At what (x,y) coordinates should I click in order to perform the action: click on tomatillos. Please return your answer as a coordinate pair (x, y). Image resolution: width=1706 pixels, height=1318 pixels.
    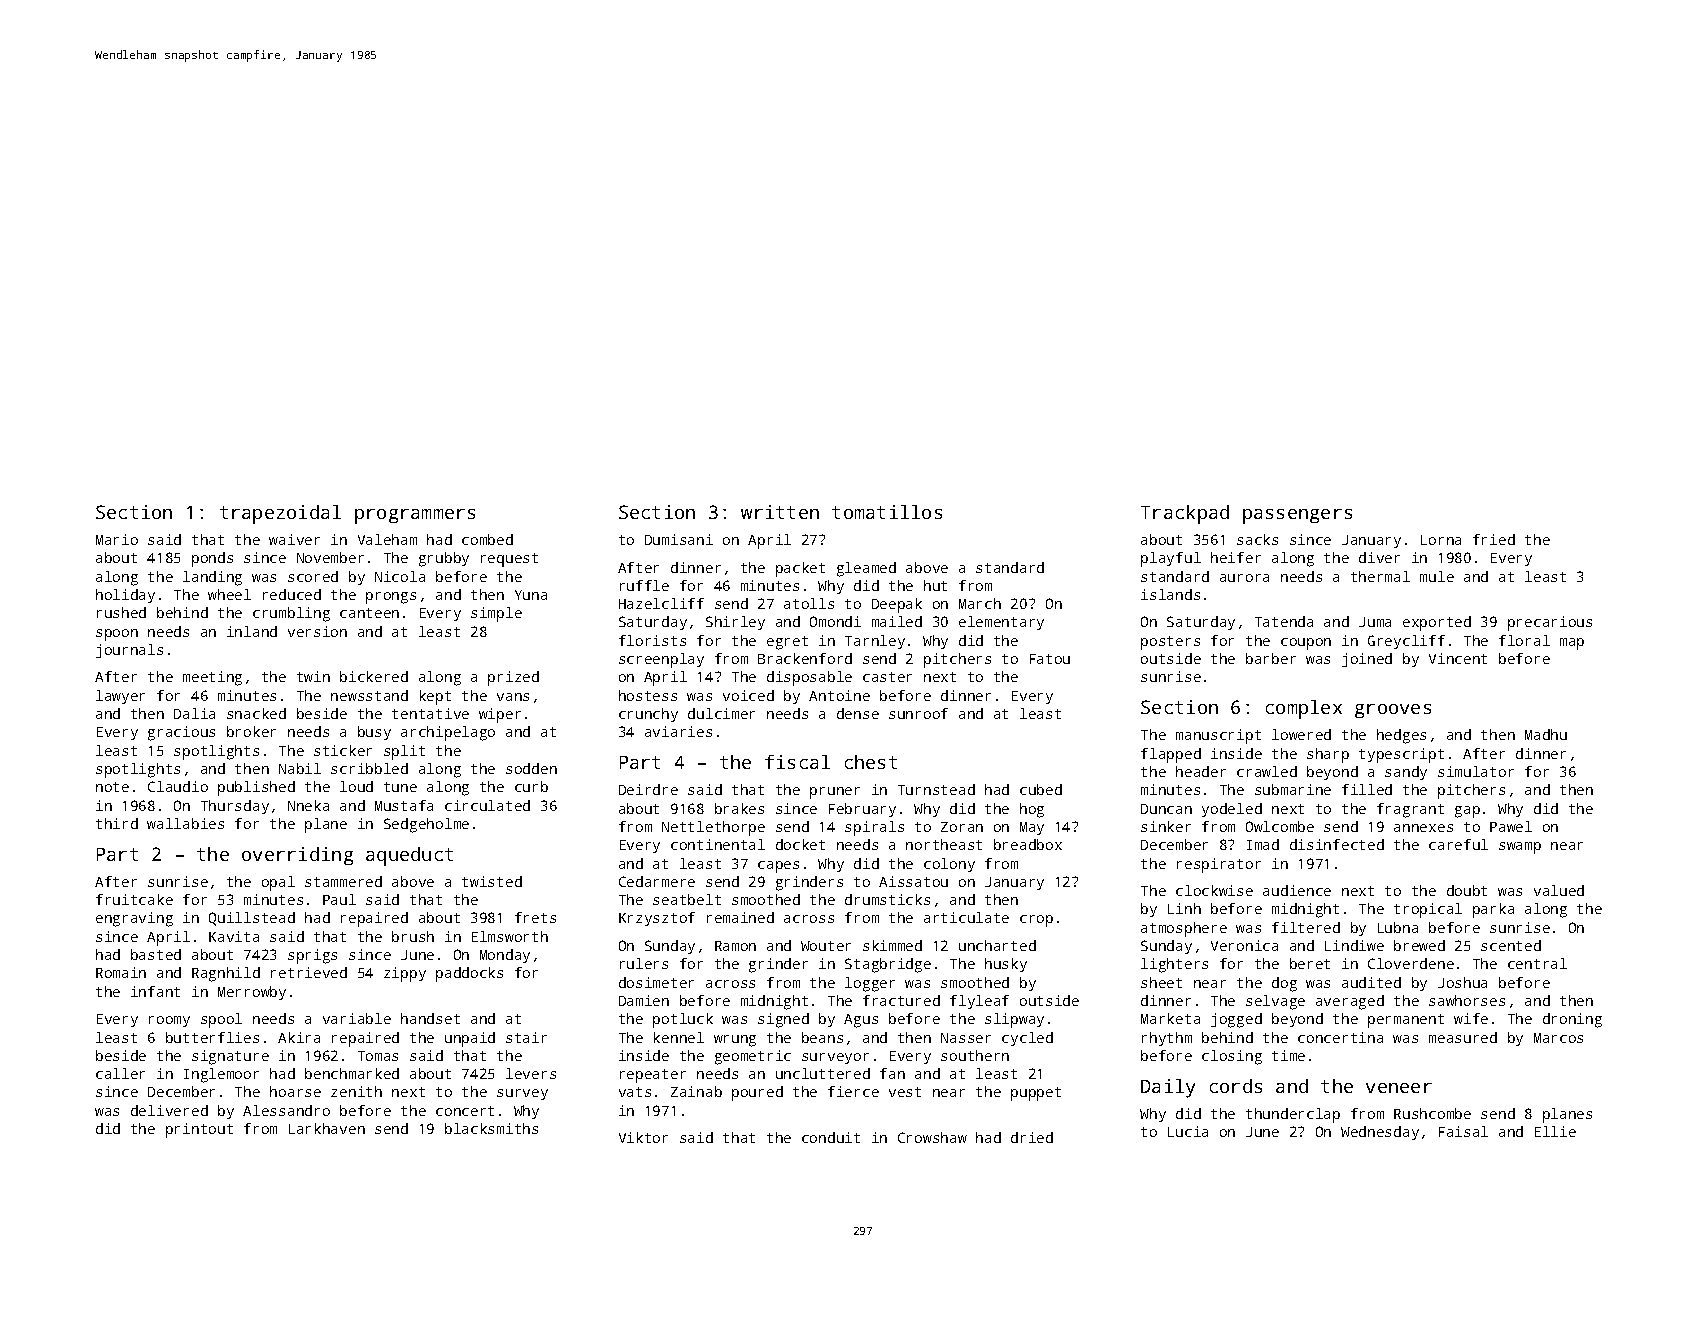
    Looking at the image, I should click on (887, 512).
